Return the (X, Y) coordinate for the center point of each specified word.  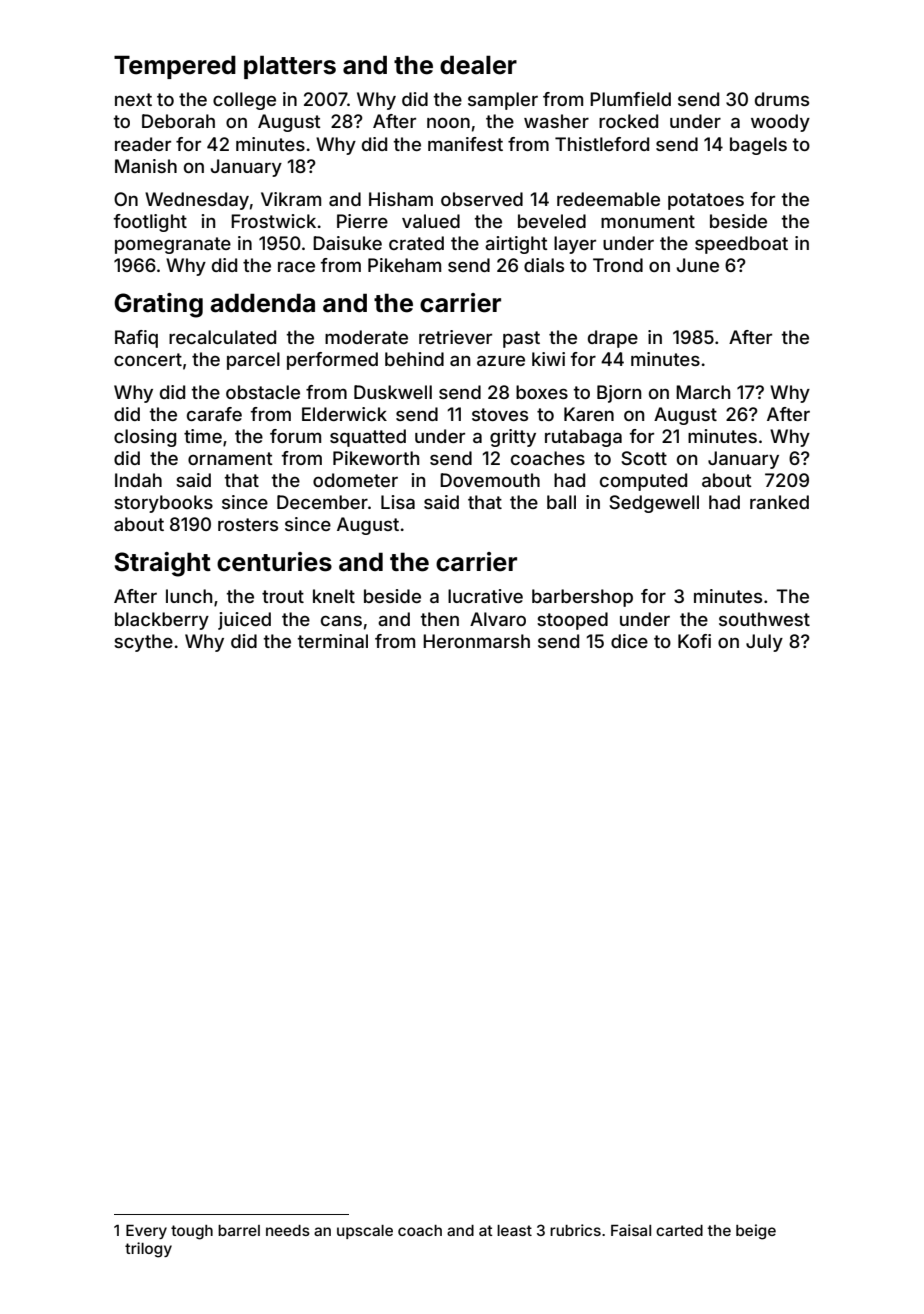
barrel (239, 1230)
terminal (333, 641)
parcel (253, 361)
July (764, 643)
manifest (465, 144)
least (514, 1230)
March (703, 392)
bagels (758, 146)
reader (143, 144)
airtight (516, 245)
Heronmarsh (476, 641)
